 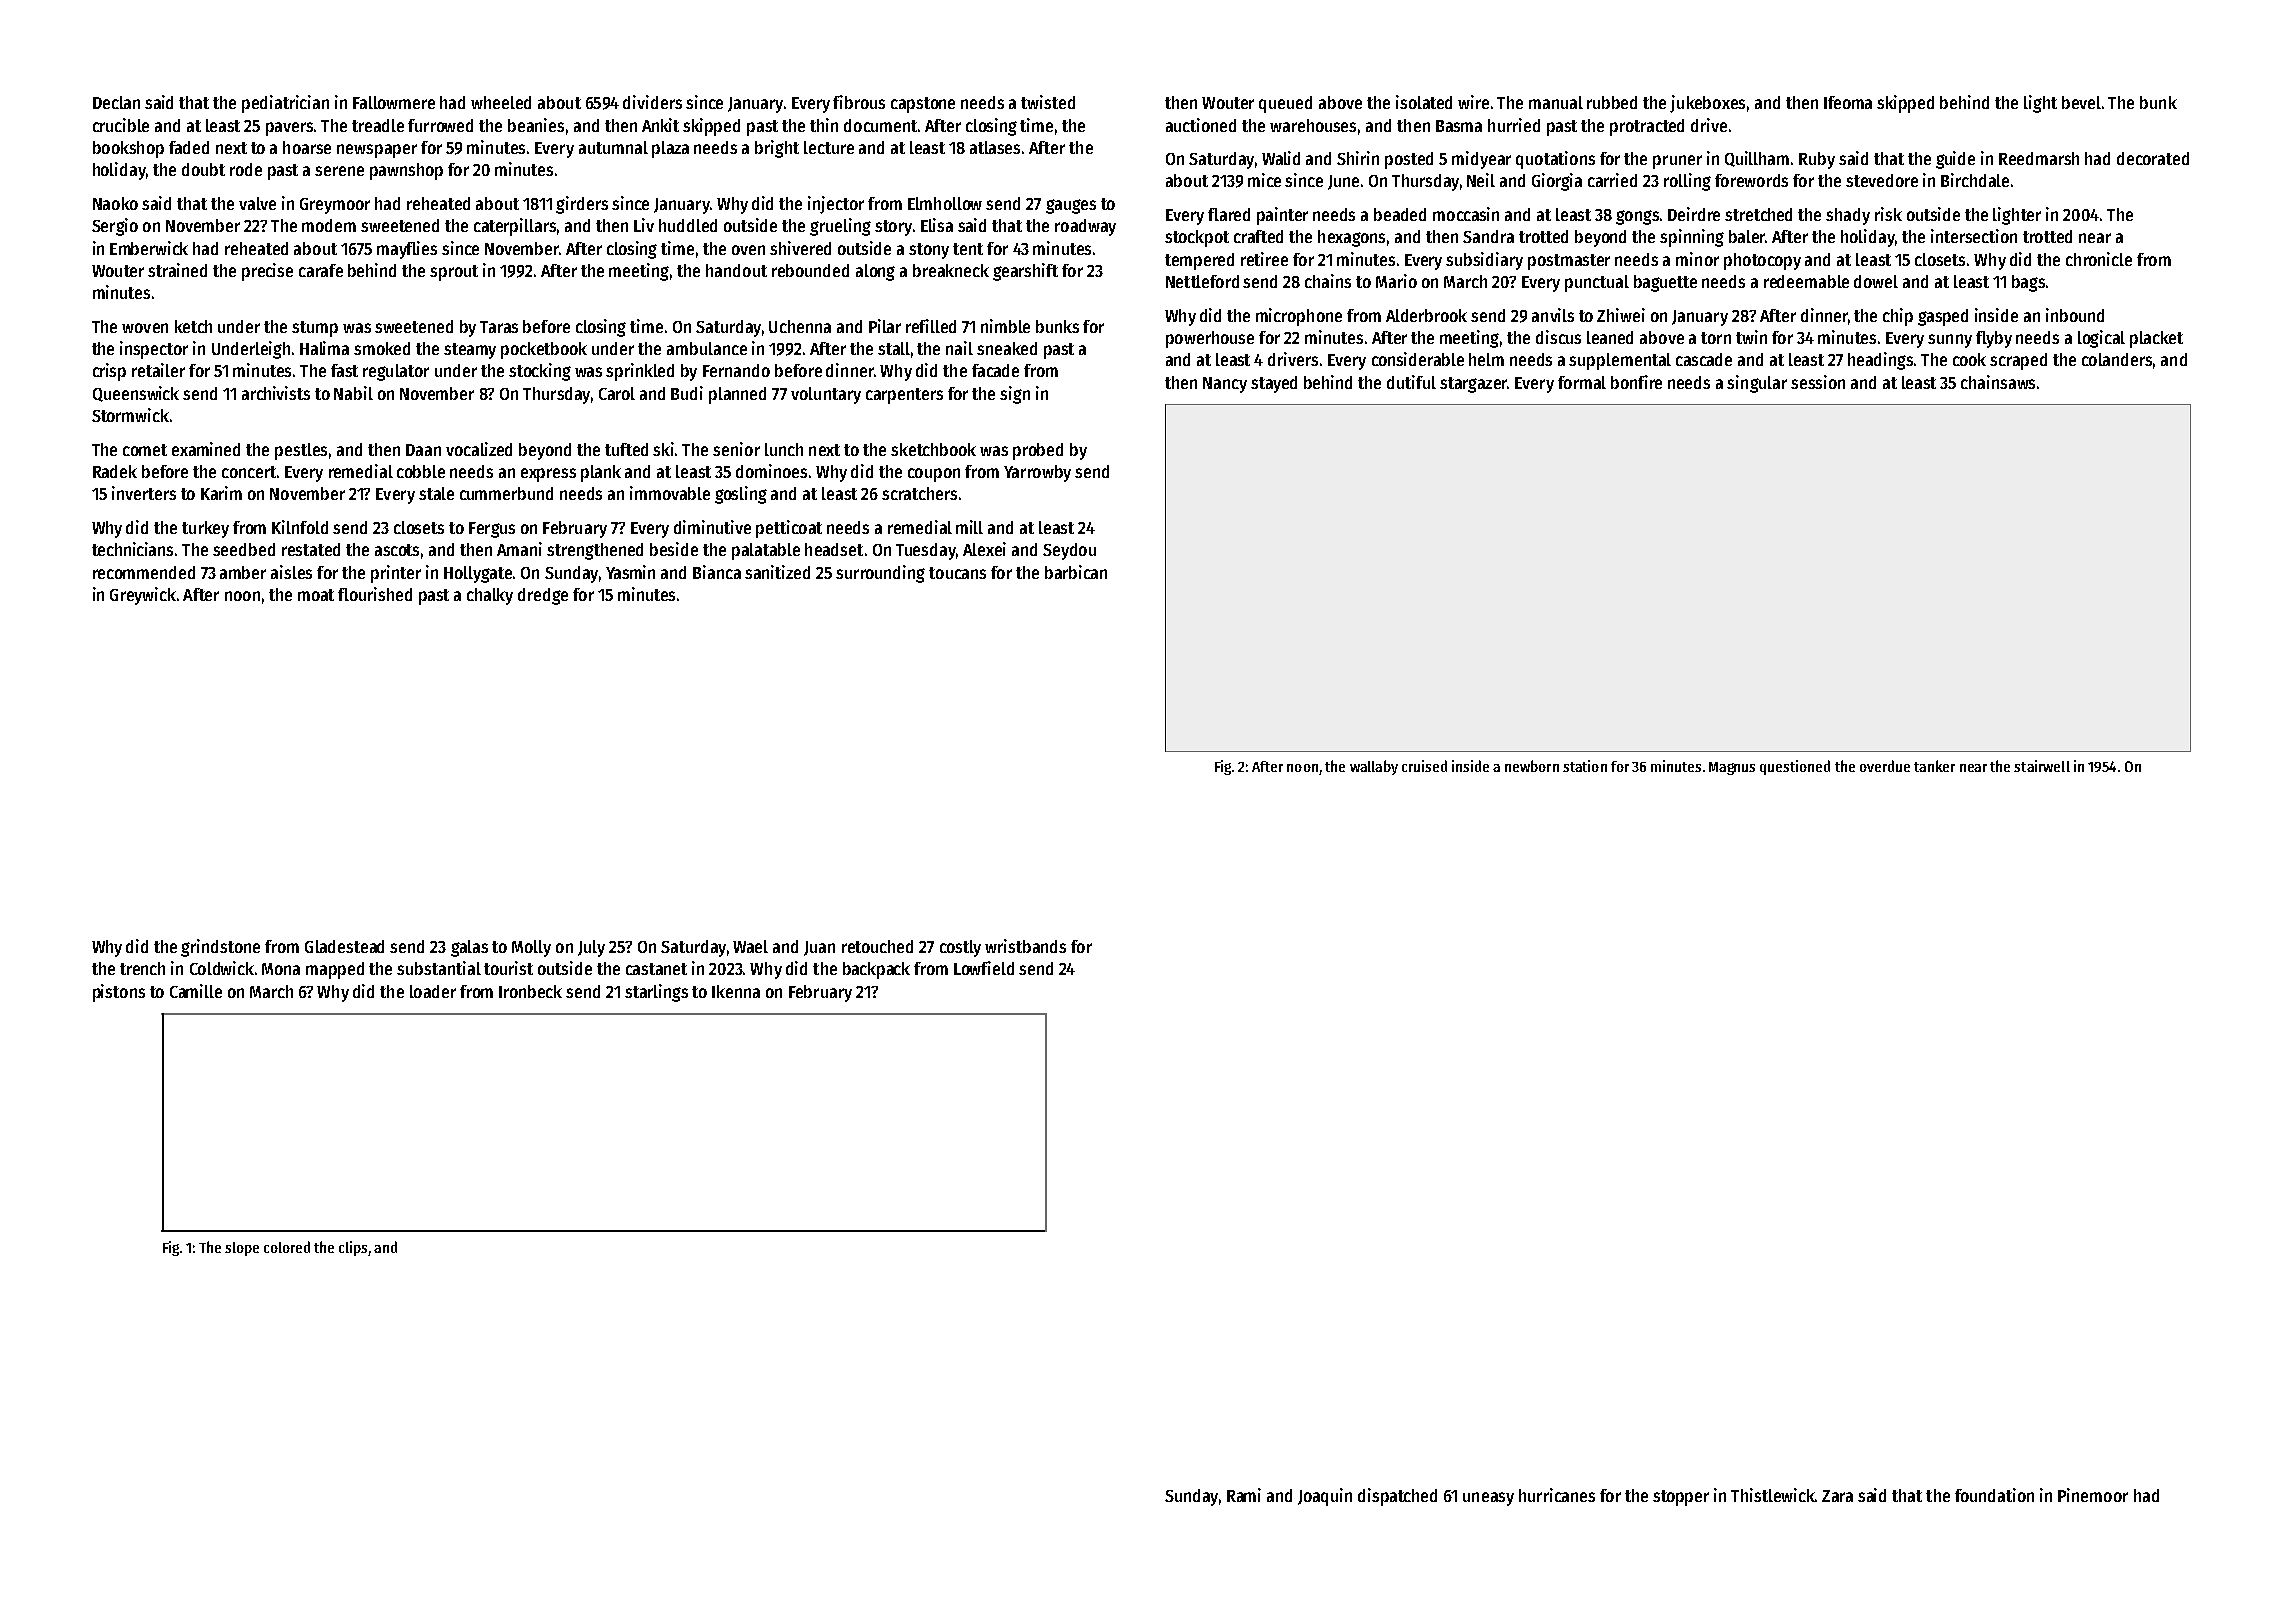 What do you see at coordinates (582, 205) in the screenshot?
I see `girders` at bounding box center [582, 205].
